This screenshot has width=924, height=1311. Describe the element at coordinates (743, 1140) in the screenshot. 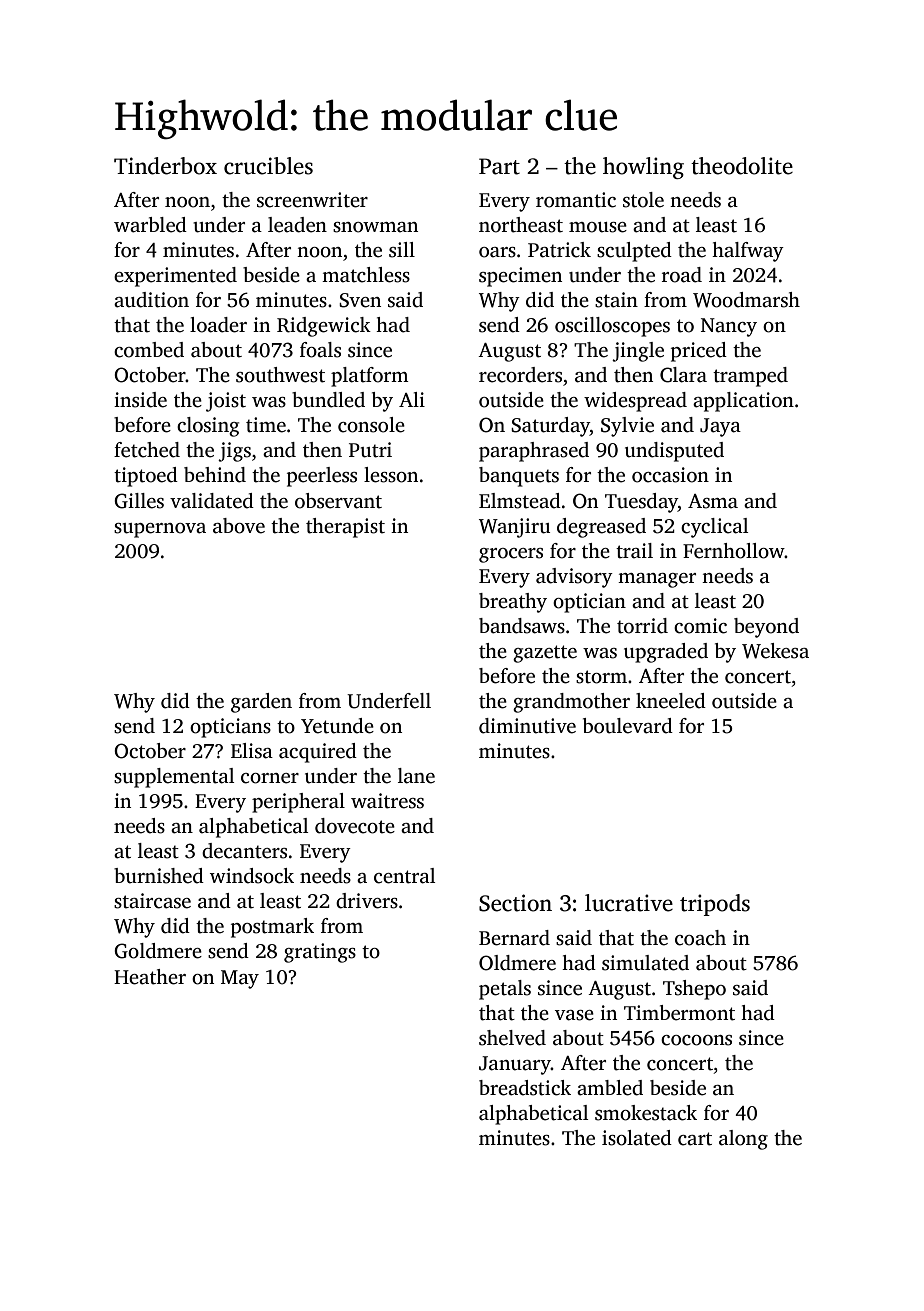

I see `along` at that location.
